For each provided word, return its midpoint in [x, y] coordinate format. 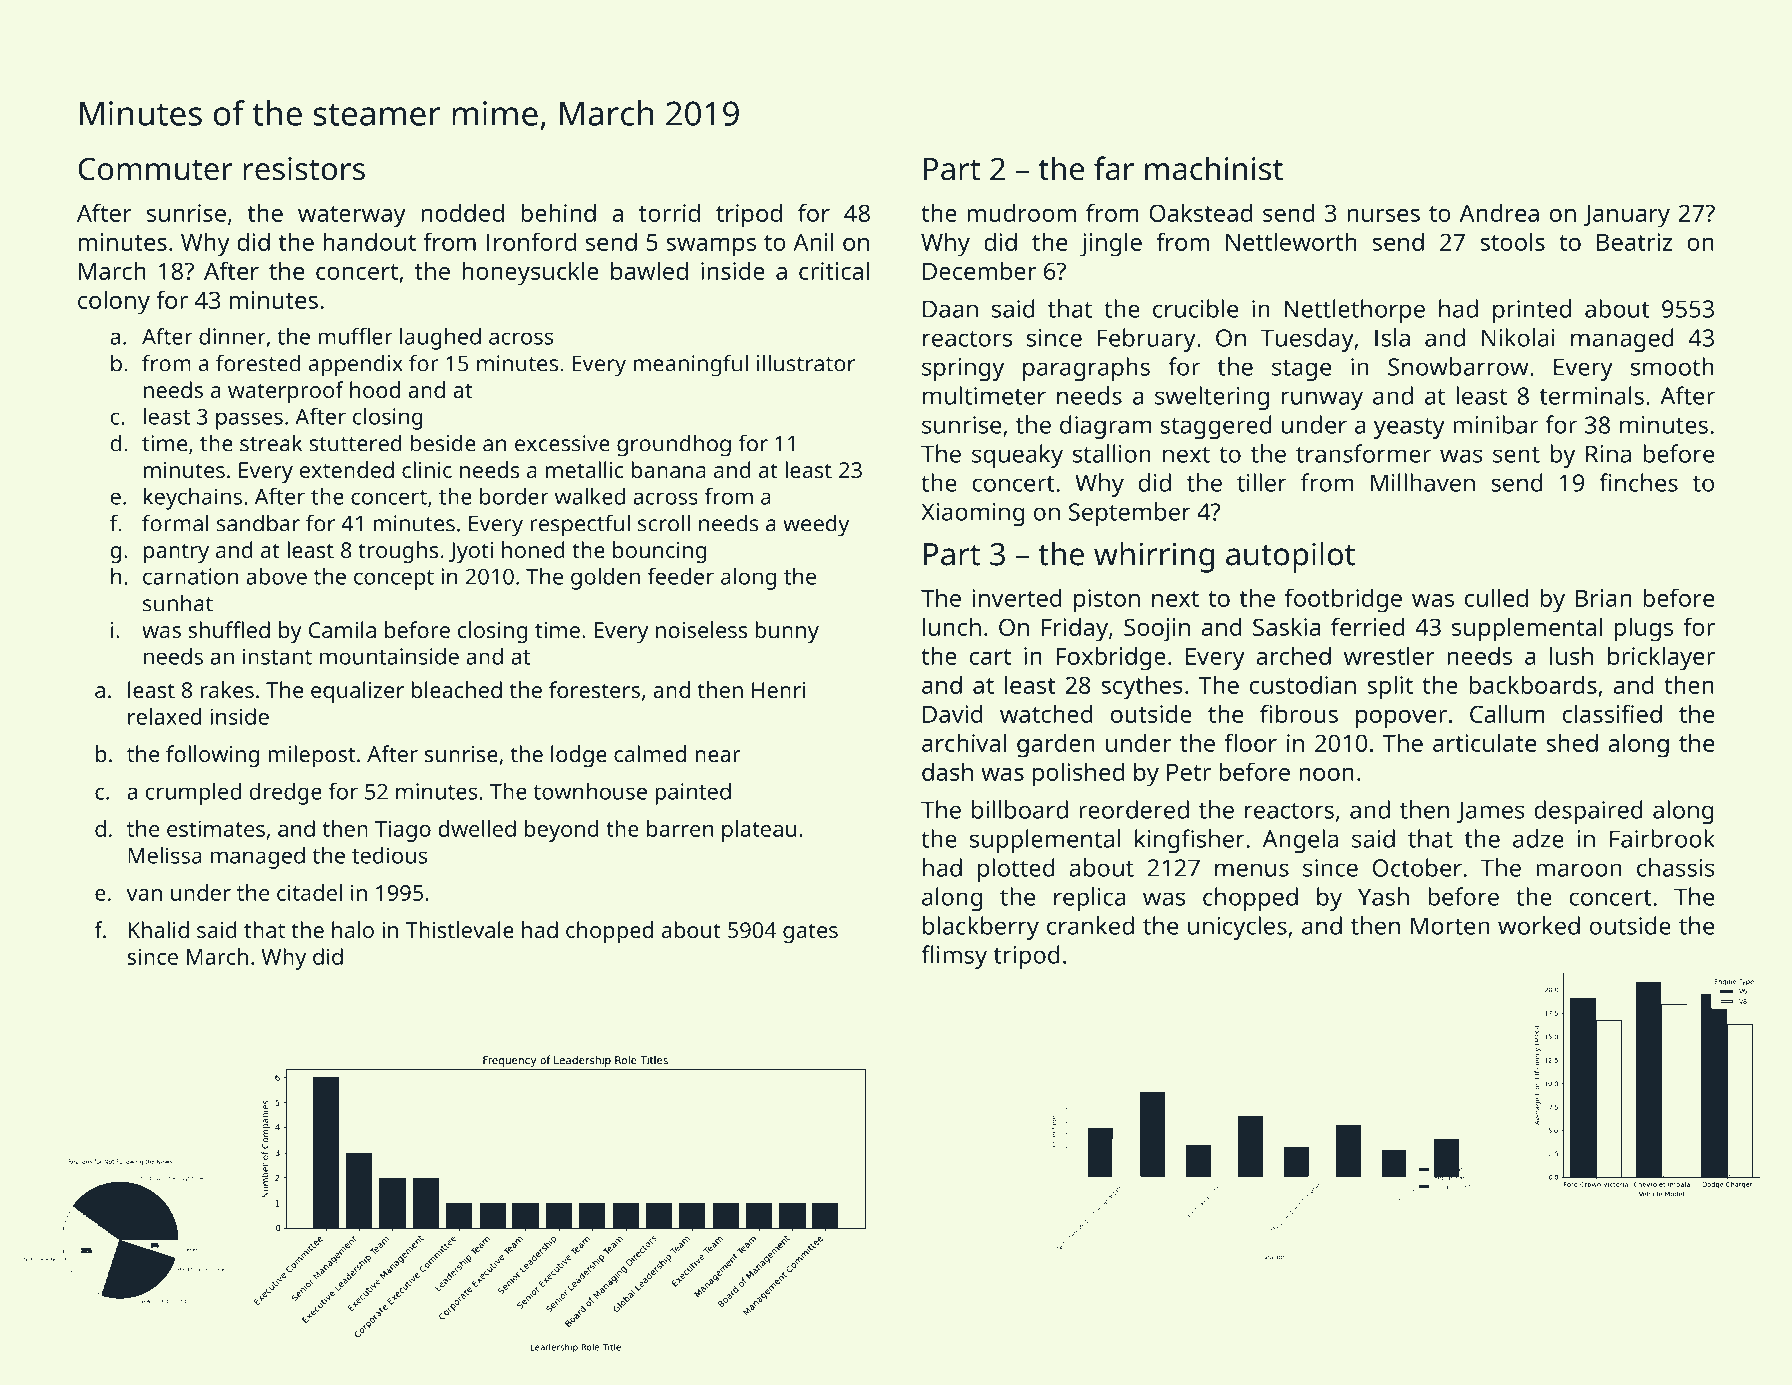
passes [249, 421]
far [1114, 168]
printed [1532, 311]
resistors [304, 169]
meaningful [691, 365]
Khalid [158, 929]
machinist [1214, 168]
